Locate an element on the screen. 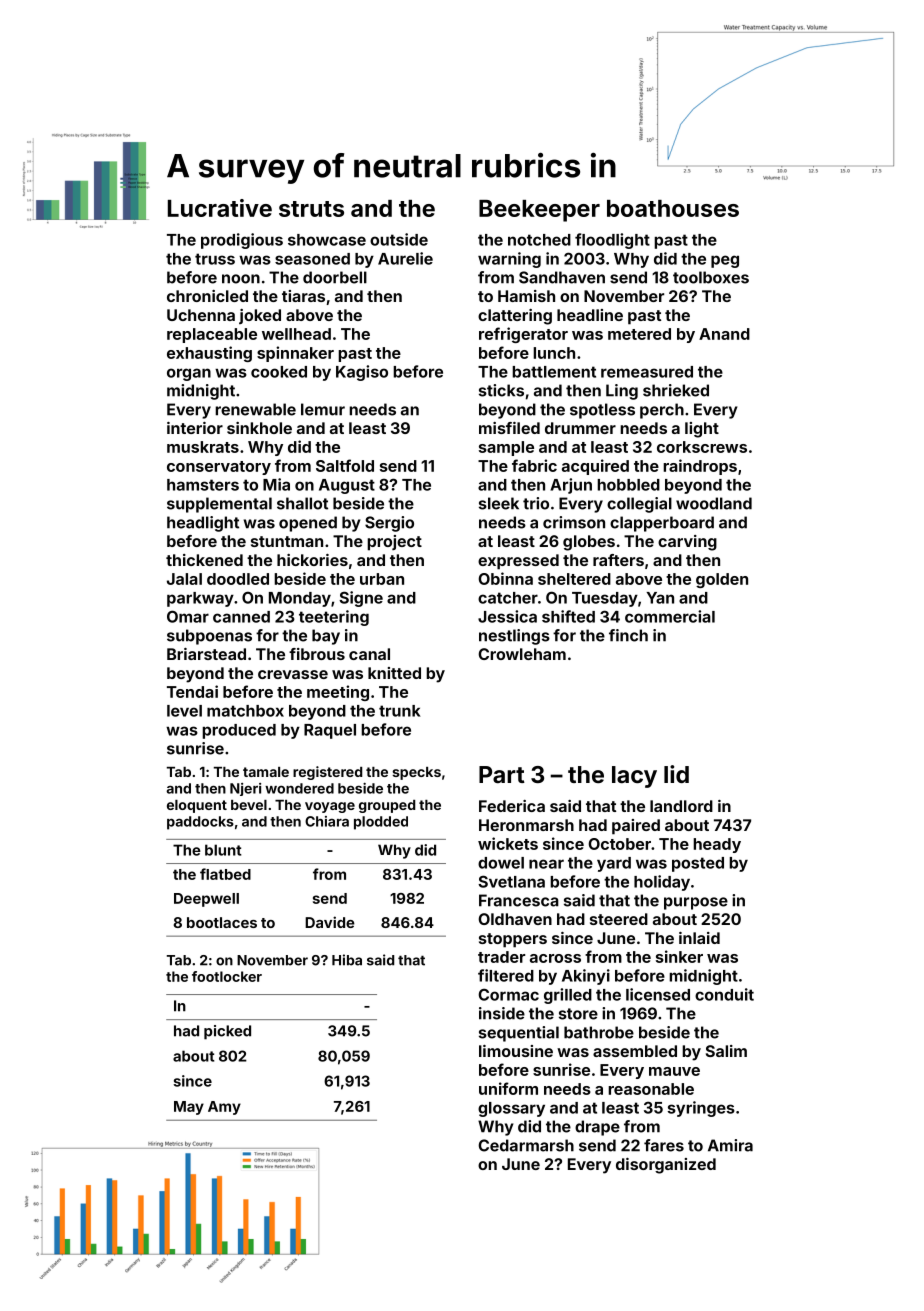 Image resolution: width=924 pixels, height=1311 pixels. remeasured is located at coordinates (647, 372).
